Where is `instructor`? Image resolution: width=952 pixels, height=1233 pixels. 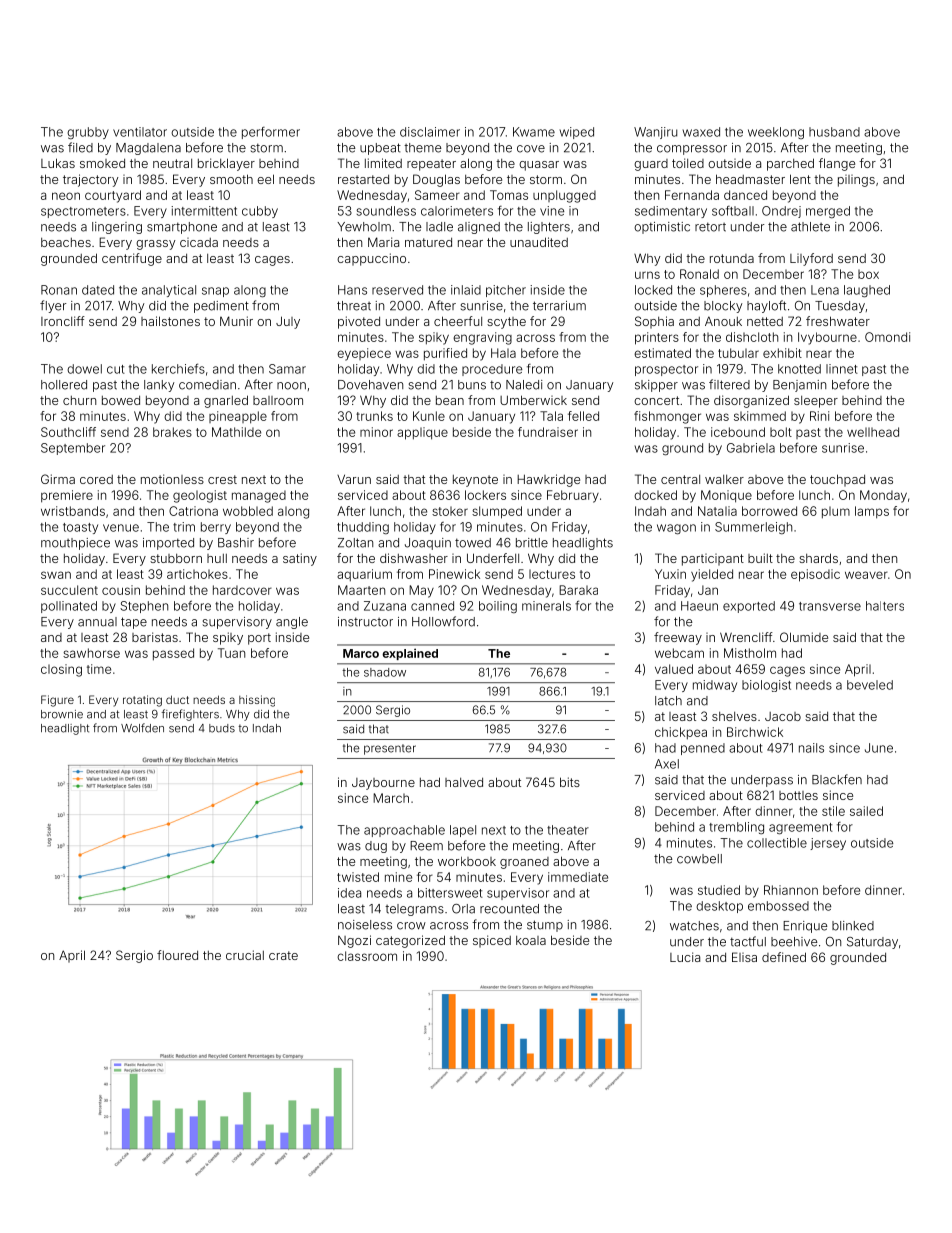 instructor is located at coordinates (365, 622).
